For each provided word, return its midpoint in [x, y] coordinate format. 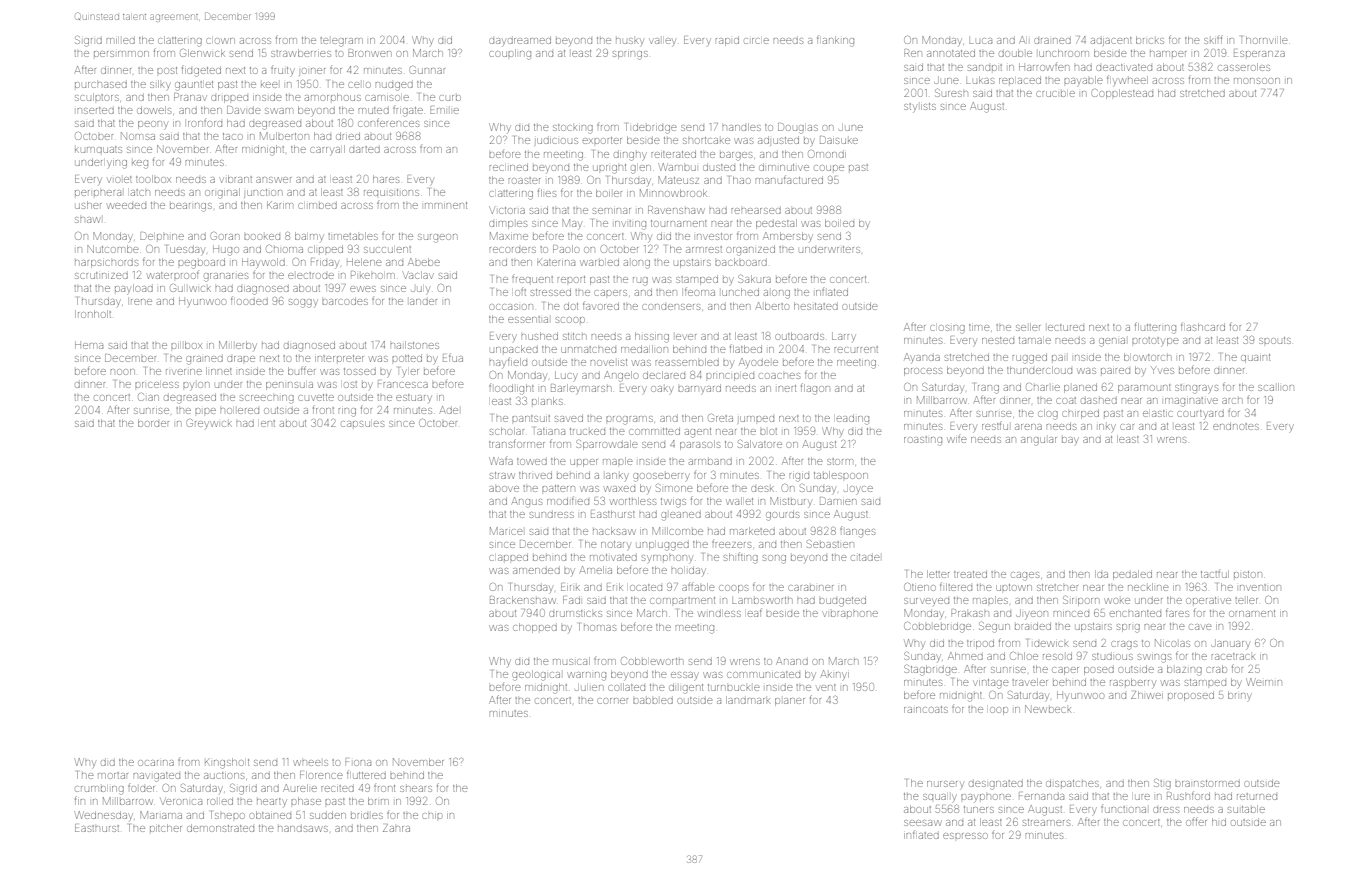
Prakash [970, 613]
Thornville [1264, 40]
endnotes [1236, 426]
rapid [727, 42]
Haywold [263, 263]
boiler [609, 193]
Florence [321, 775]
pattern [558, 488]
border [153, 423]
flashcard [1203, 326]
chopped [535, 628]
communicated [763, 674]
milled [121, 41]
